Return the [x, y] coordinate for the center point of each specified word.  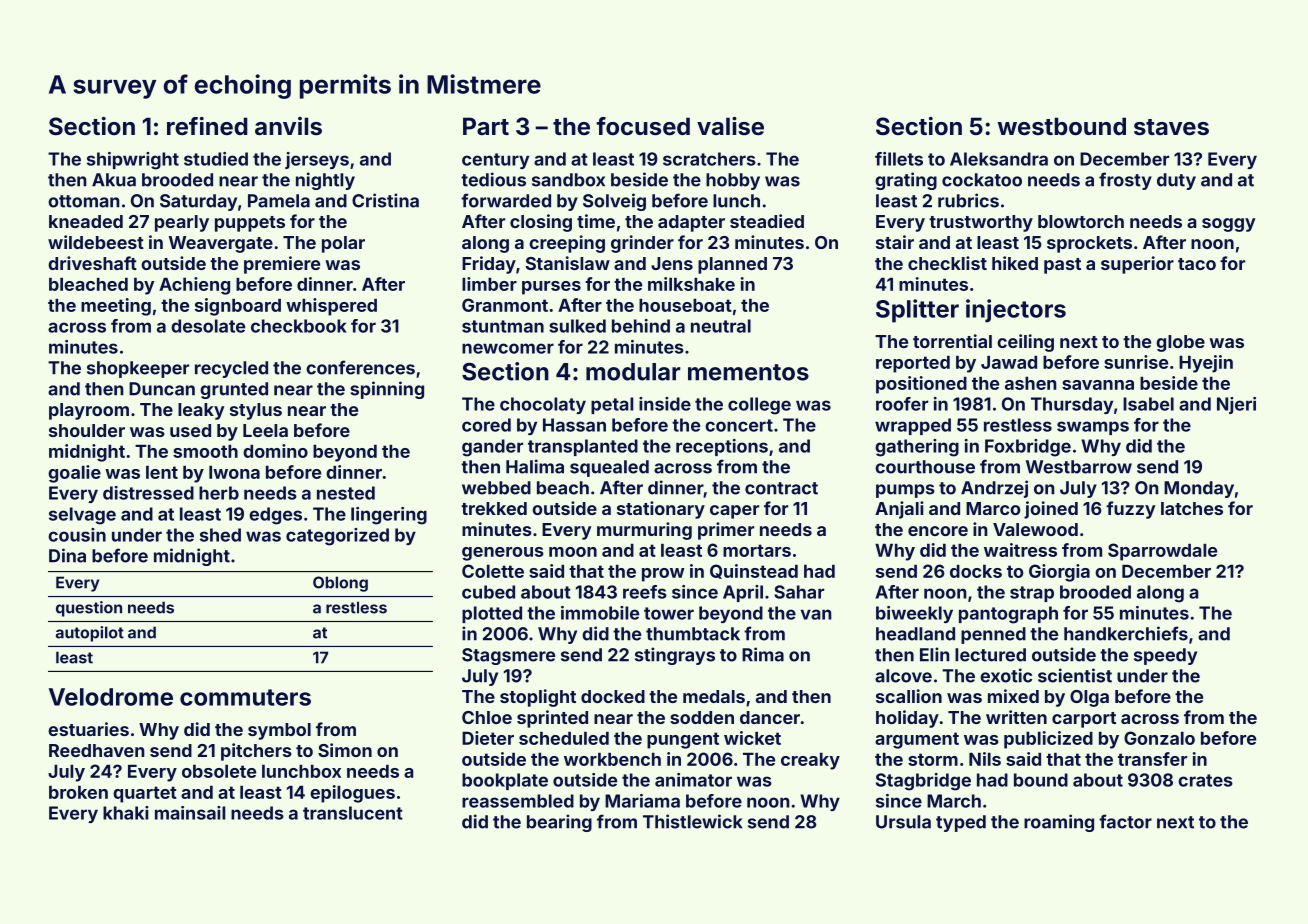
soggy [1228, 225]
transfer [1152, 759]
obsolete [219, 771]
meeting [116, 307]
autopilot [90, 634]
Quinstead [754, 571]
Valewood [1035, 529]
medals [714, 696]
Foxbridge [1028, 448]
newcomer [508, 348]
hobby [733, 181]
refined [207, 126]
